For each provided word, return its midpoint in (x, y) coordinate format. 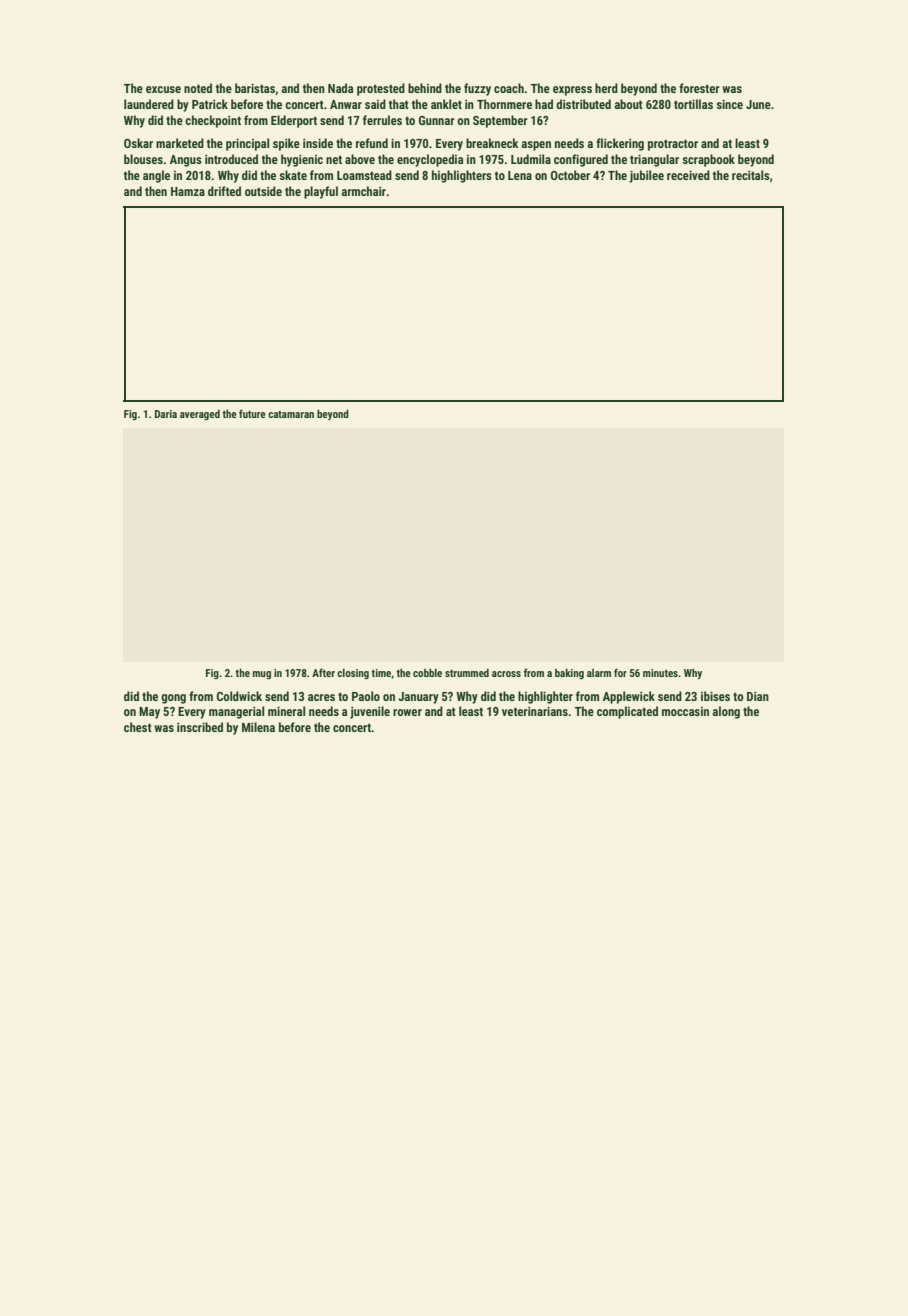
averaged (200, 415)
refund (372, 143)
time (381, 673)
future (252, 413)
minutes (660, 673)
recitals (751, 175)
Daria (166, 414)
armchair (363, 191)
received (688, 175)
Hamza (188, 191)
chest (138, 727)
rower (407, 712)
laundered (149, 104)
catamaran (291, 414)
